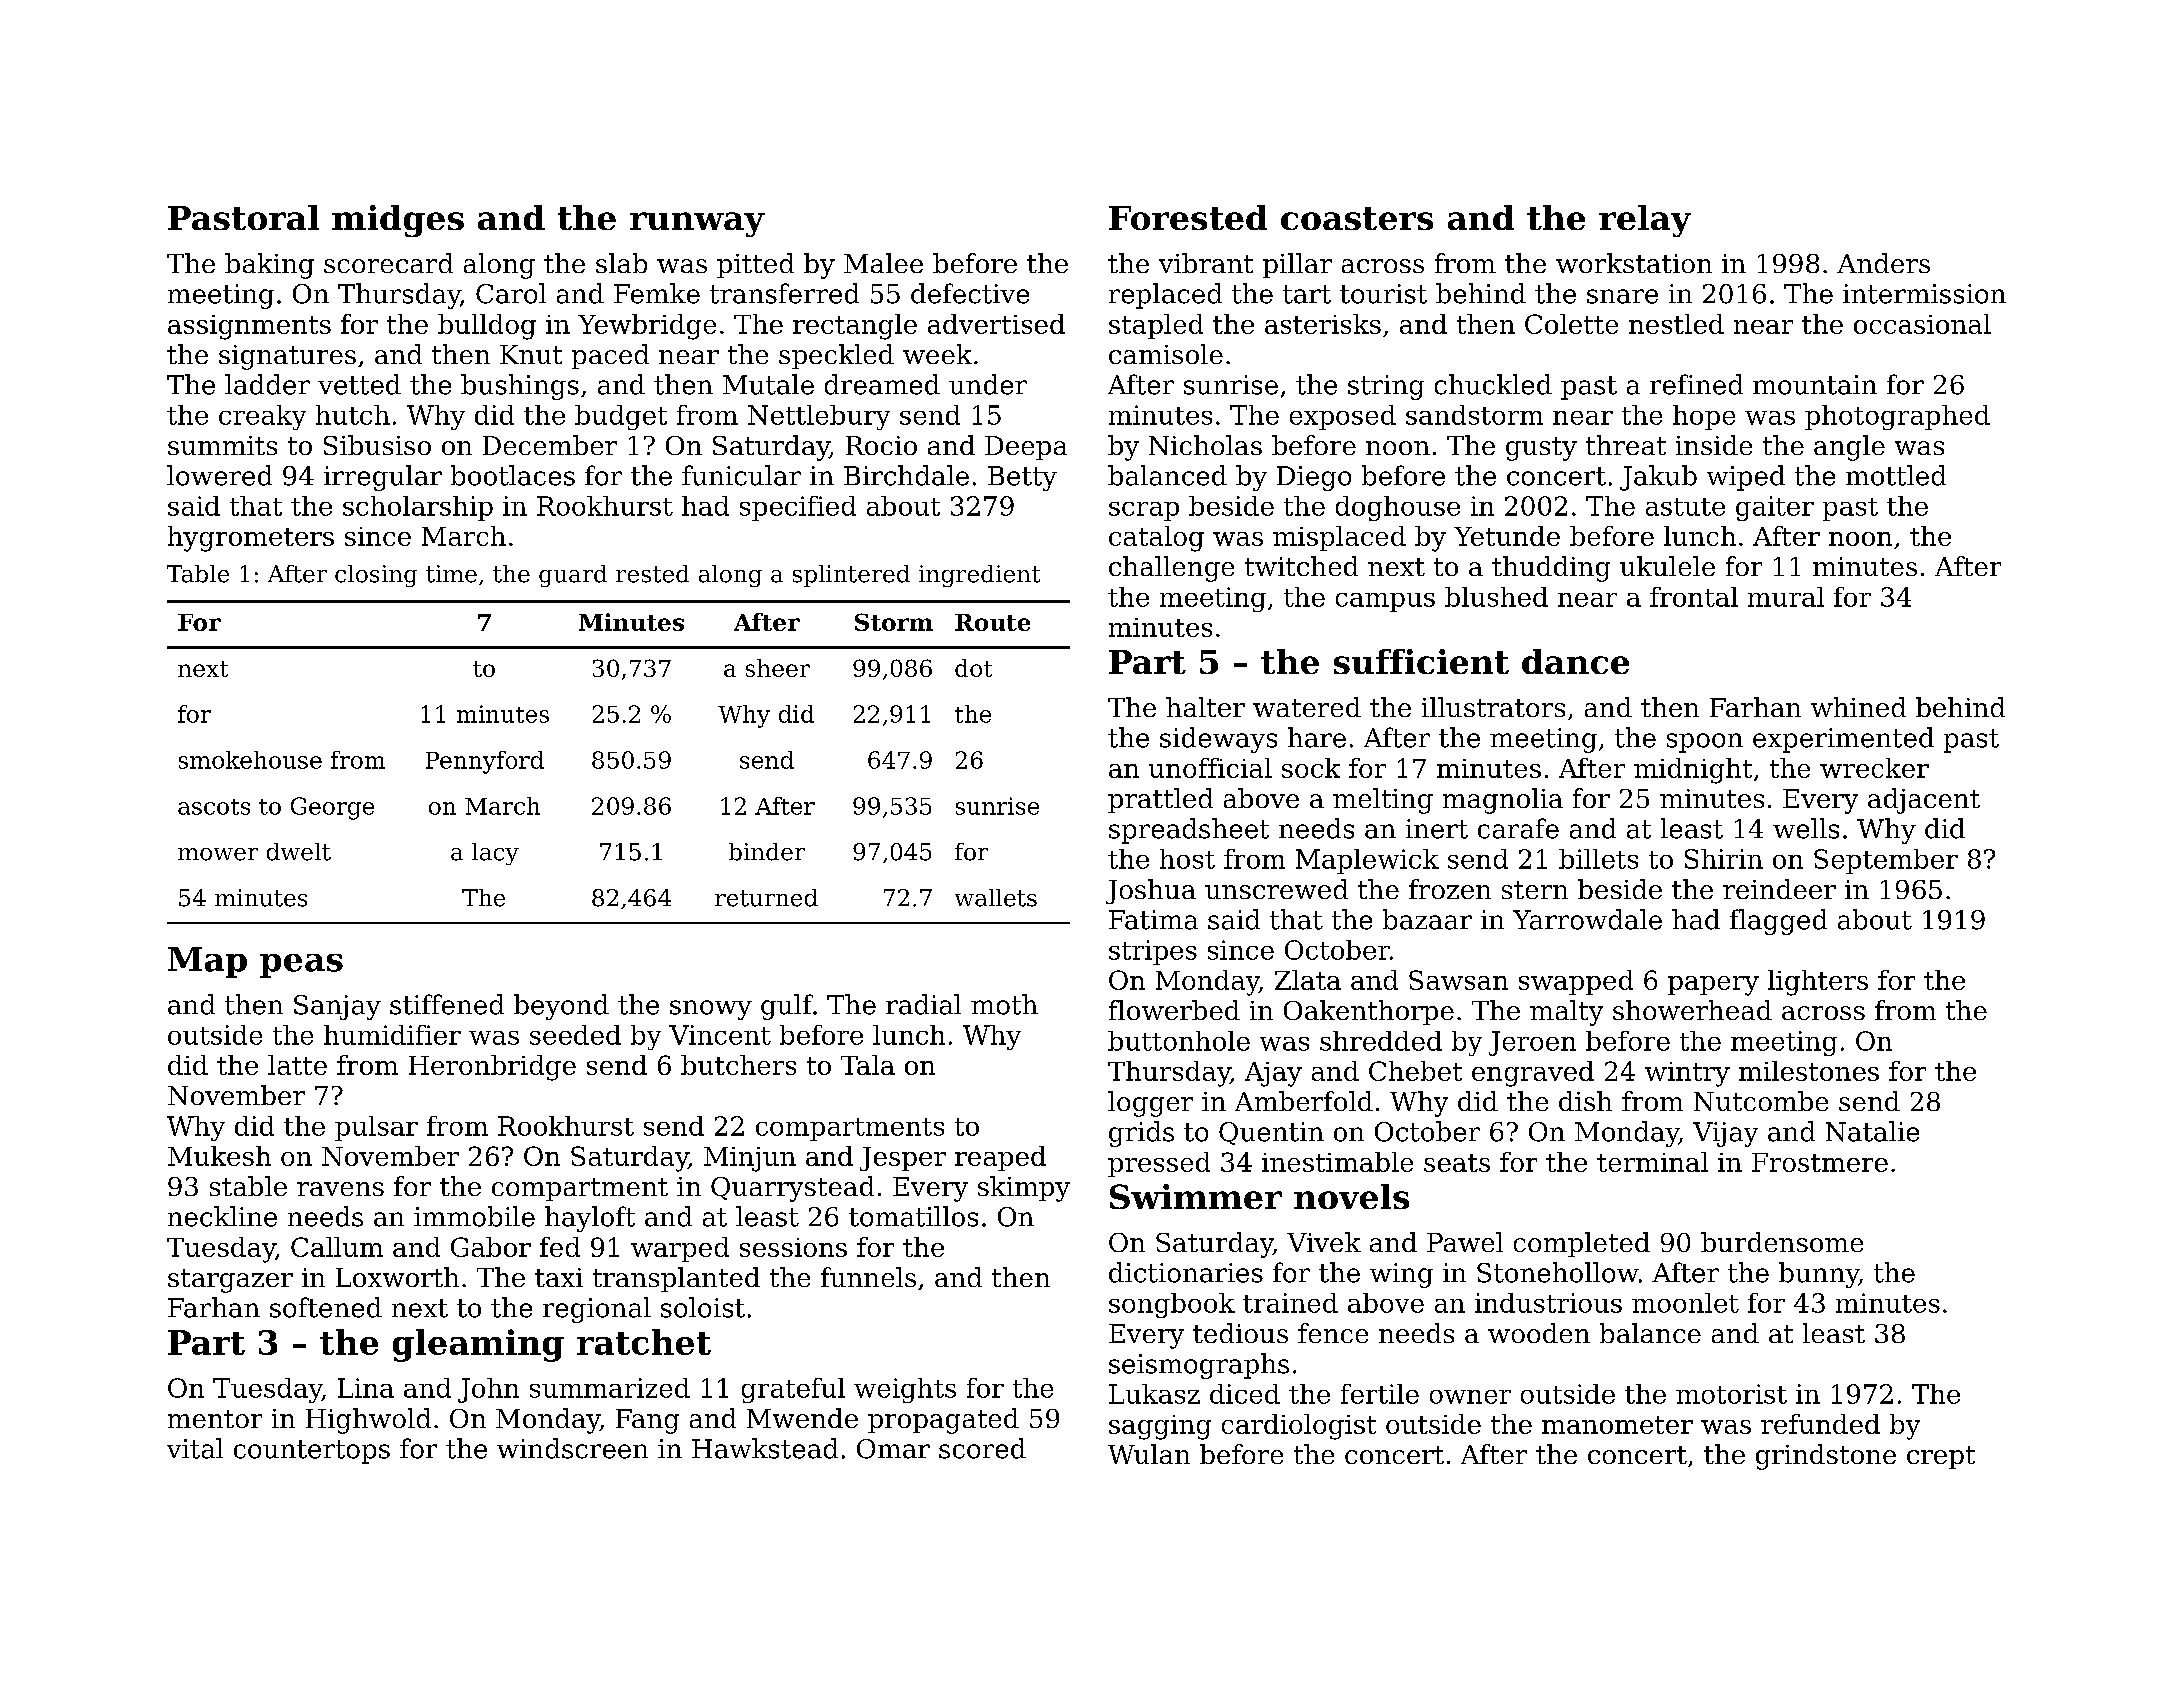 This screenshot has width=2178, height=1683. I want to click on countertops, so click(312, 1452).
